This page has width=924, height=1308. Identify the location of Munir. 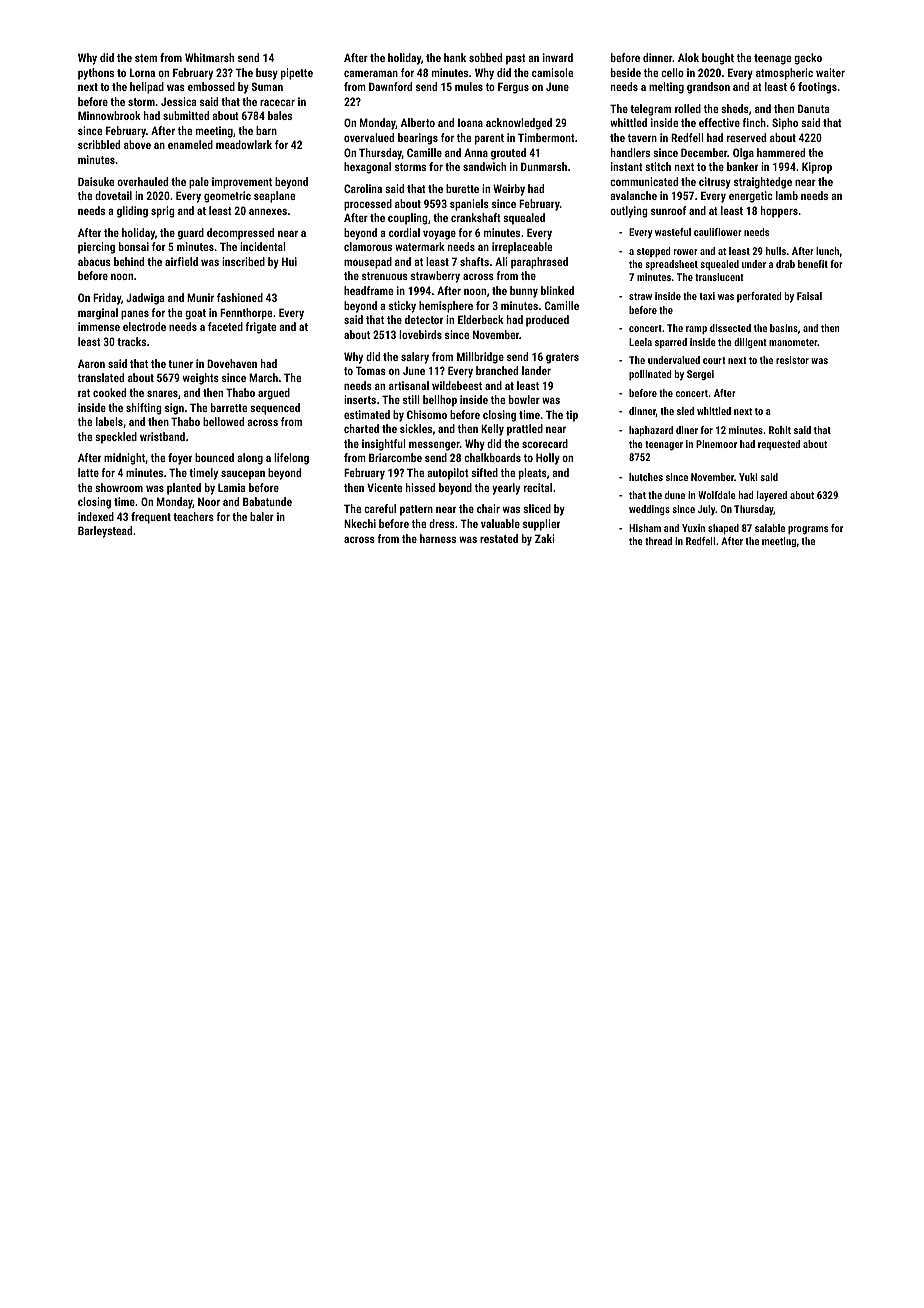
(200, 297).
